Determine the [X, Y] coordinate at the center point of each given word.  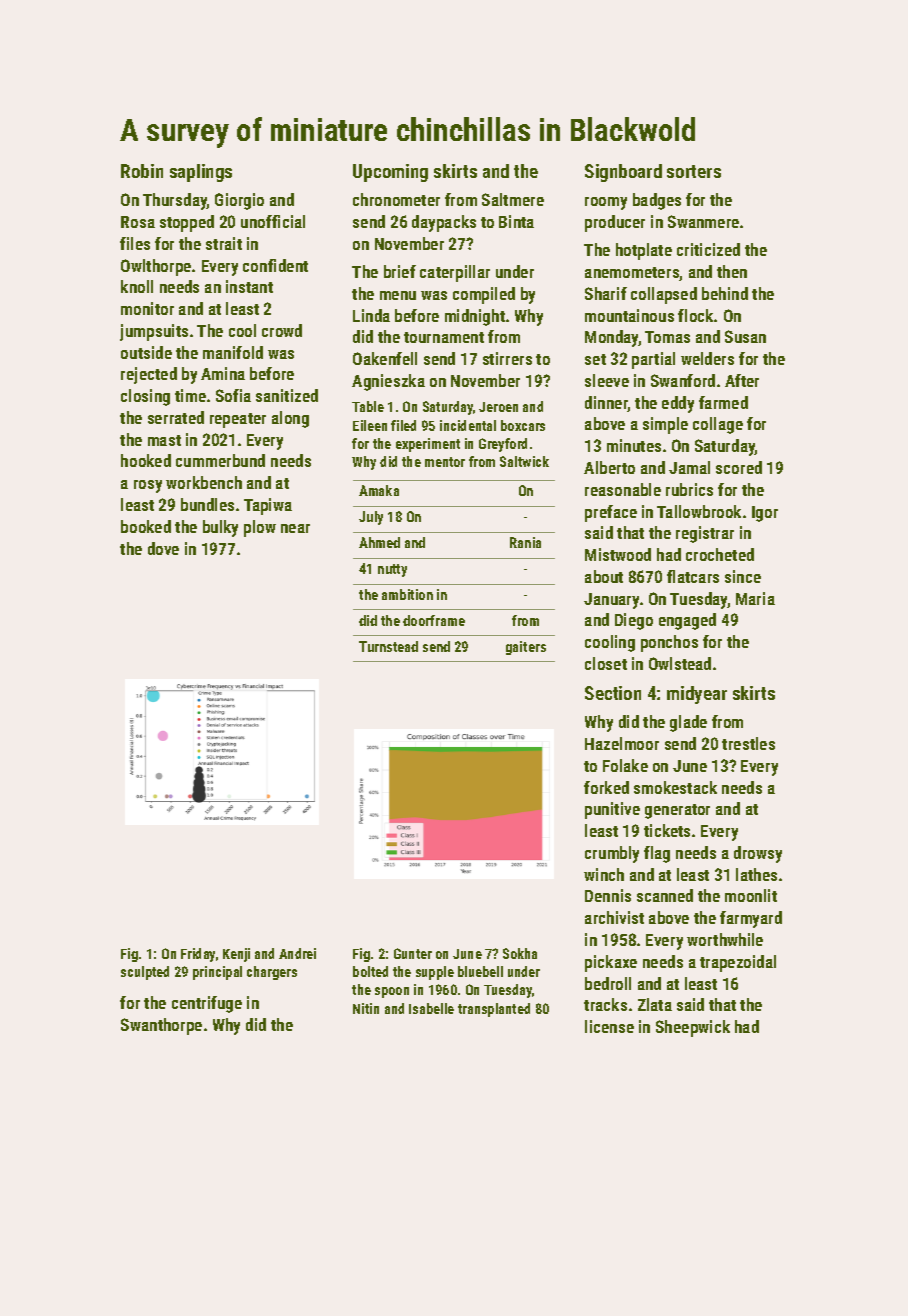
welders [707, 358]
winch [604, 874]
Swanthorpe [161, 1026]
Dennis [608, 895]
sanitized [287, 395]
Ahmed [379, 542]
